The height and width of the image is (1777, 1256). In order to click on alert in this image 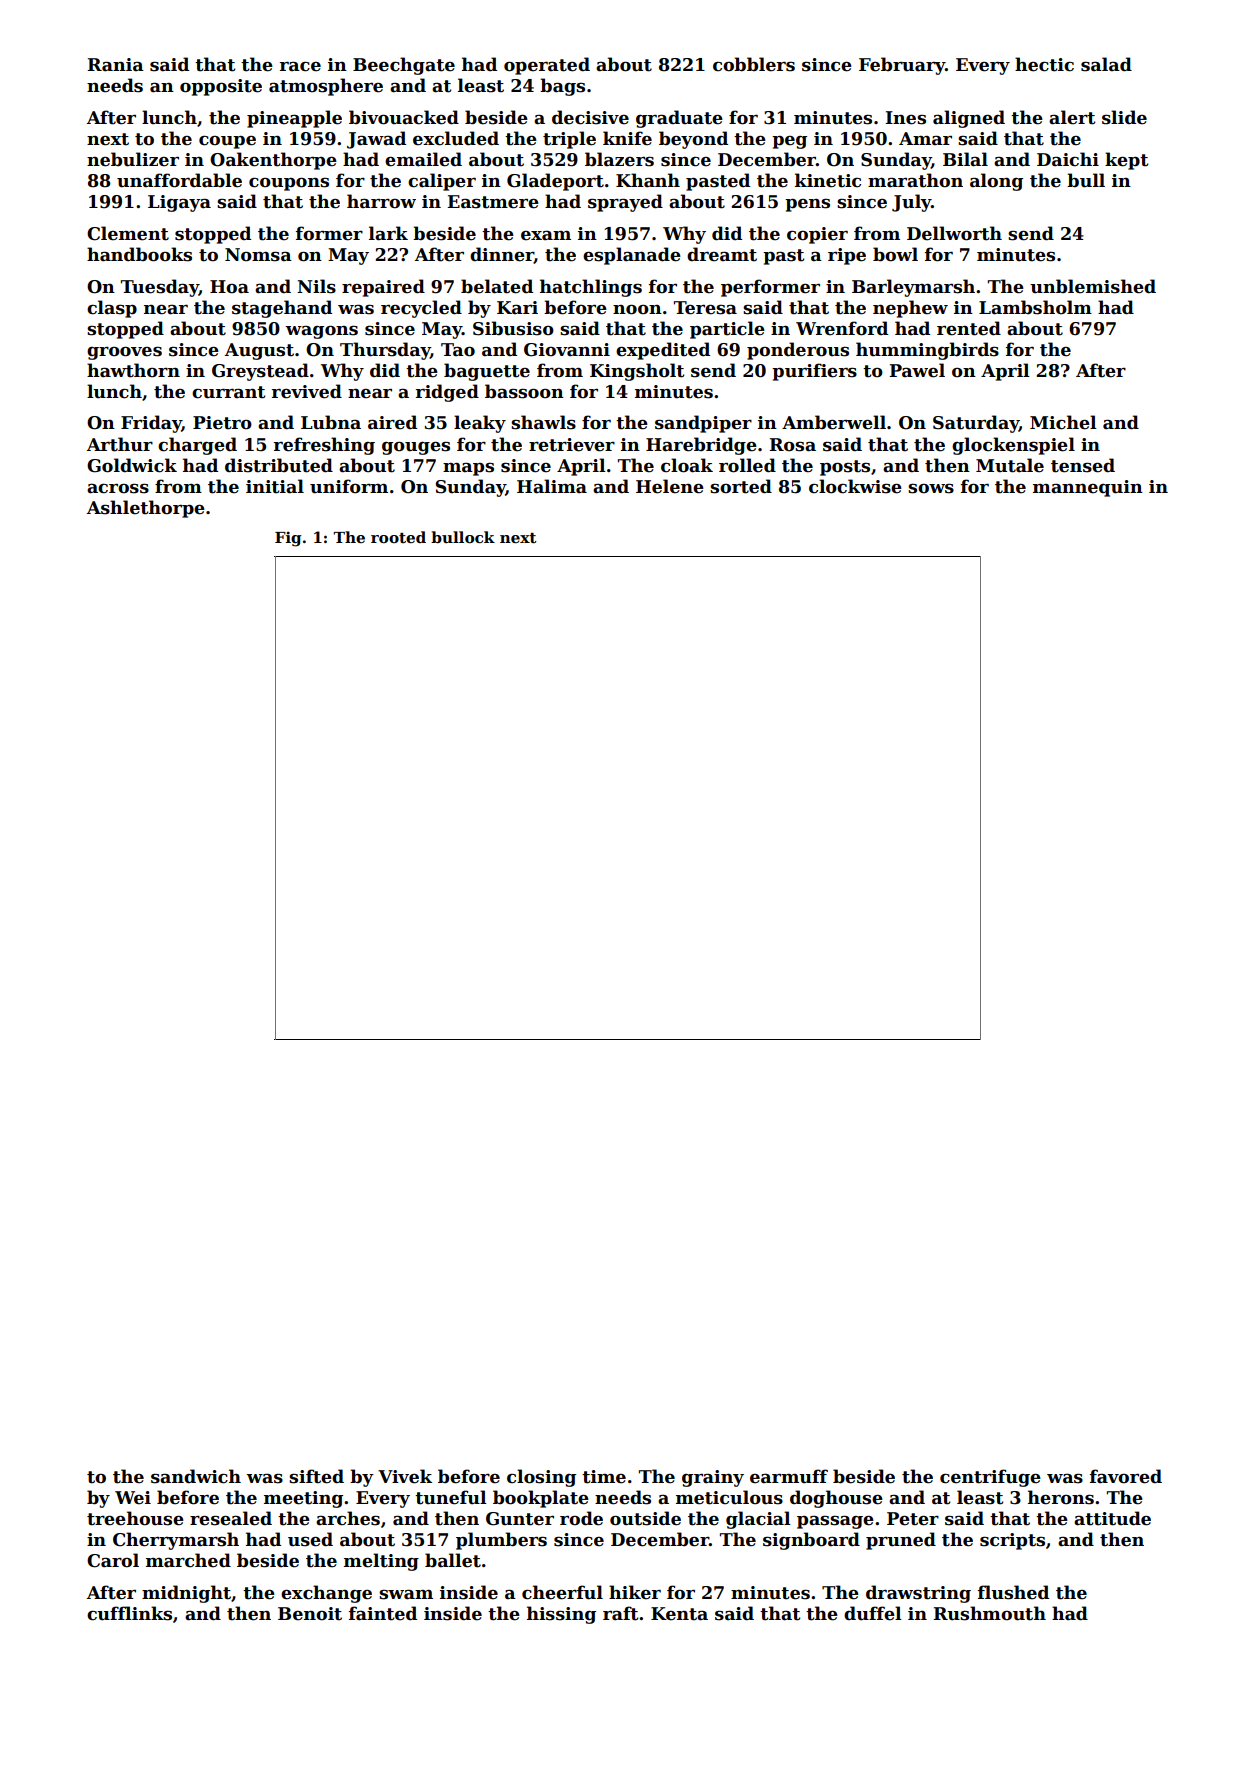, I will do `click(1072, 117)`.
